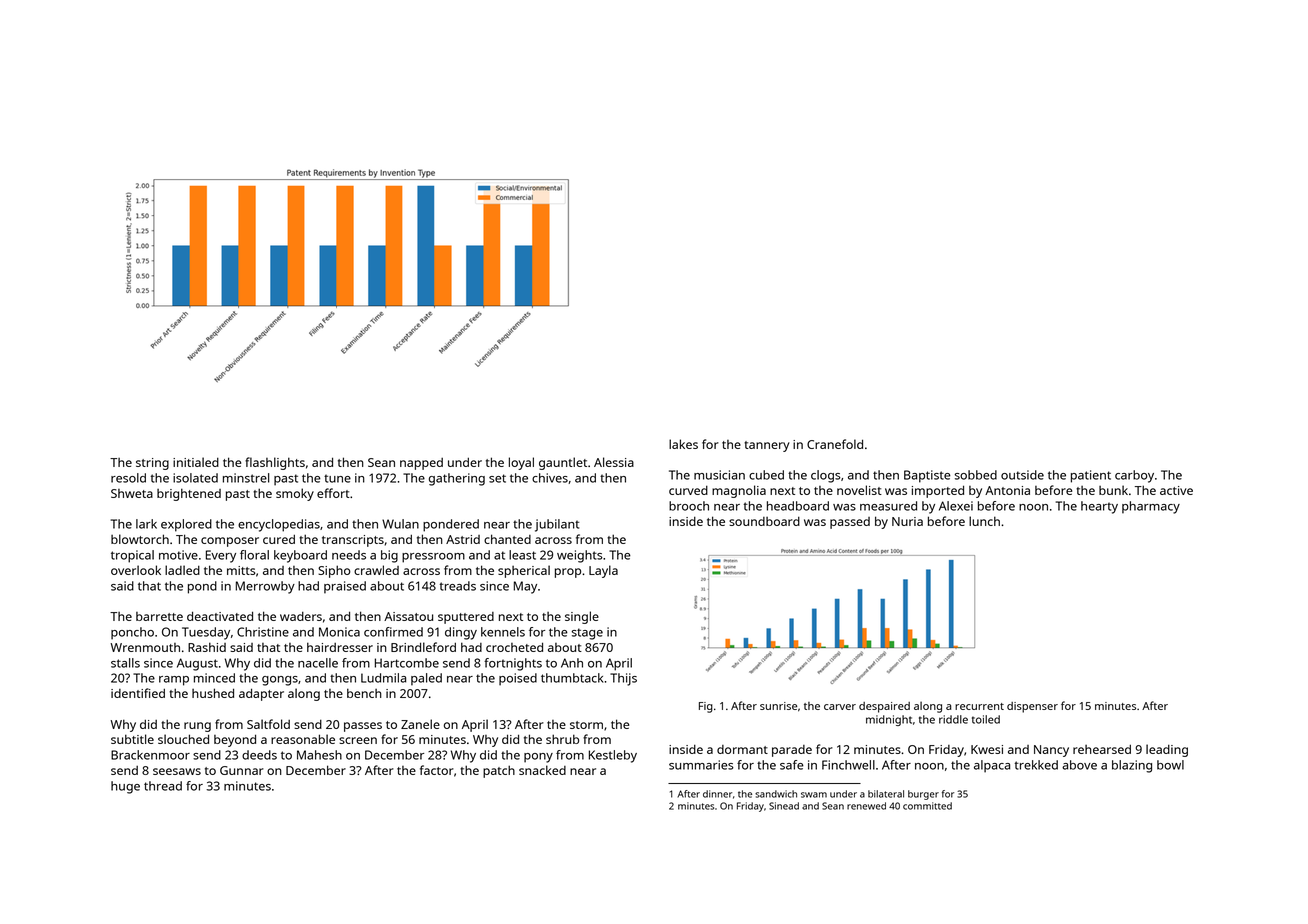  What do you see at coordinates (766, 475) in the screenshot?
I see `cubed` at bounding box center [766, 475].
